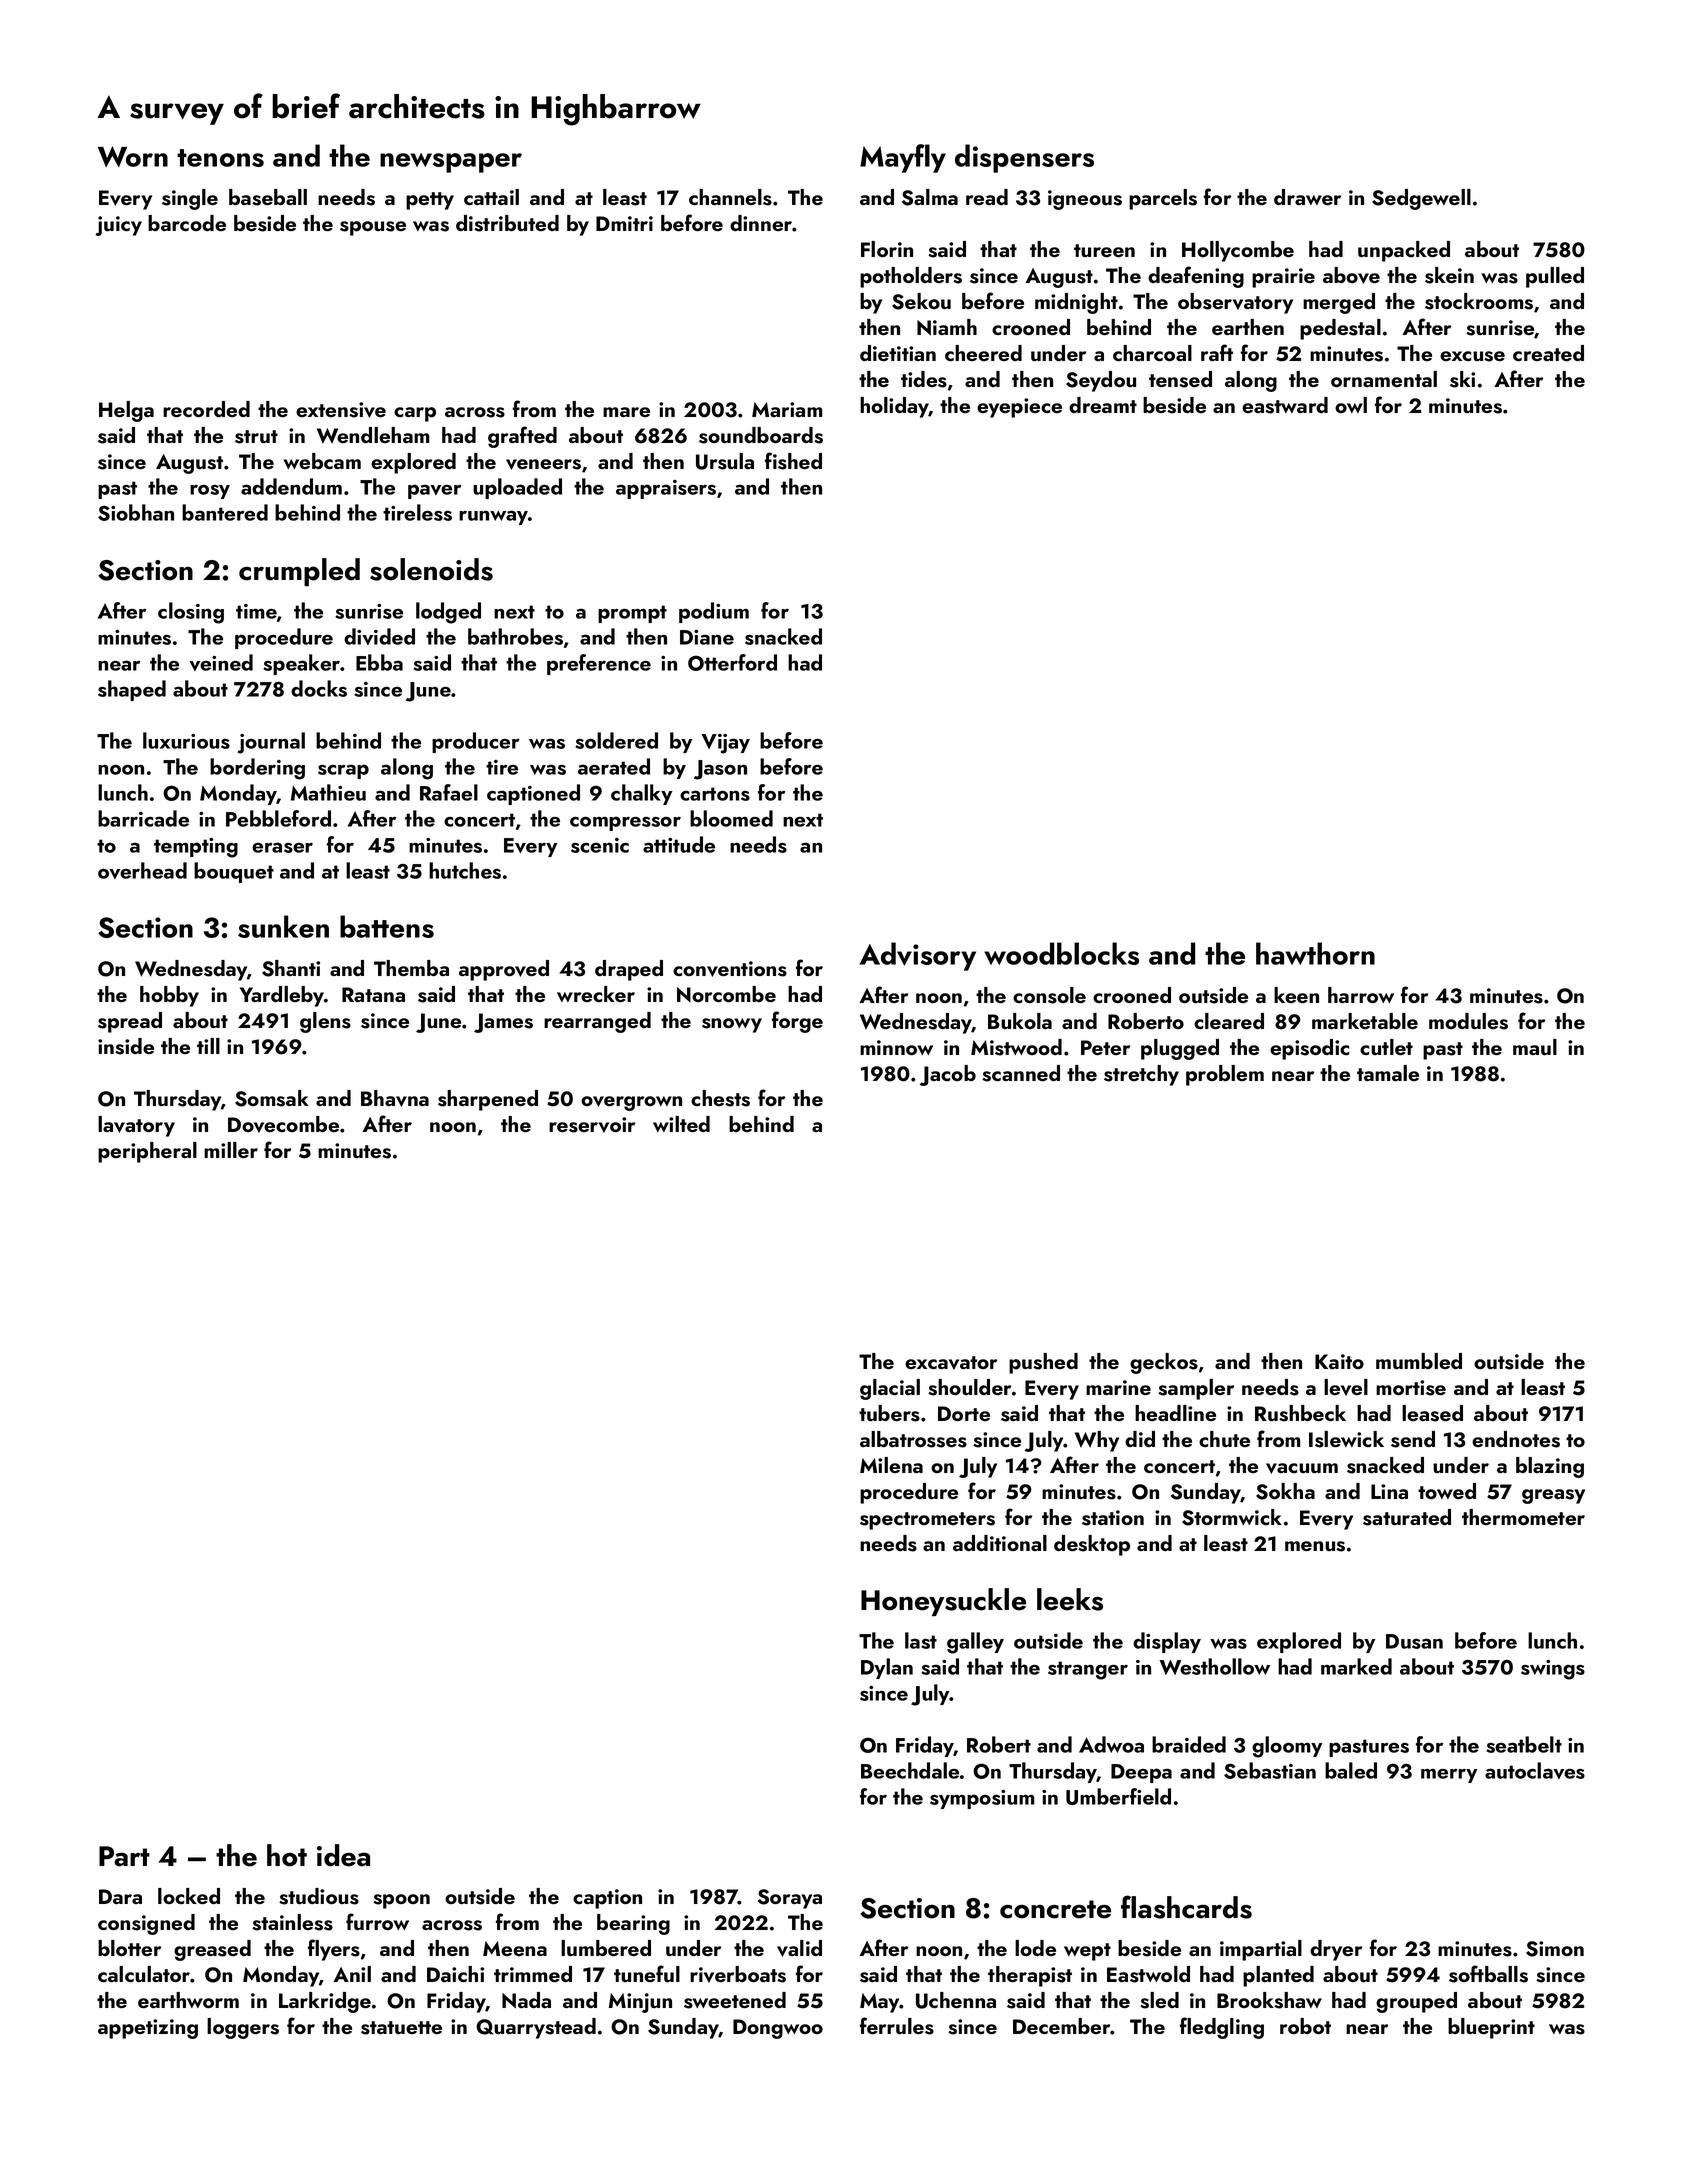 The width and height of the screenshot is (1683, 2178). What do you see at coordinates (732, 662) in the screenshot?
I see `Otterford` at bounding box center [732, 662].
